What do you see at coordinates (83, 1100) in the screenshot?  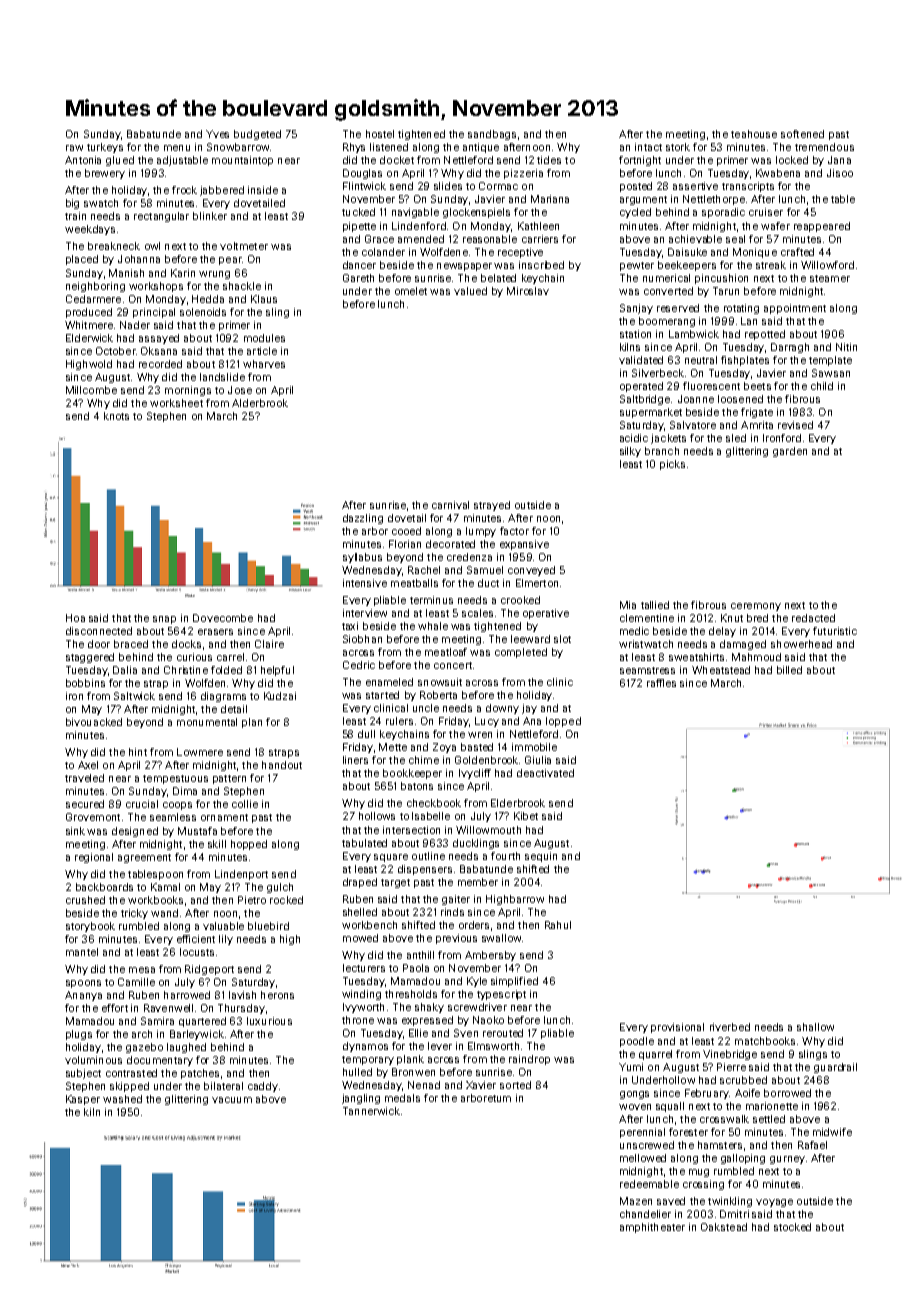 I see `Kasper` at bounding box center [83, 1100].
